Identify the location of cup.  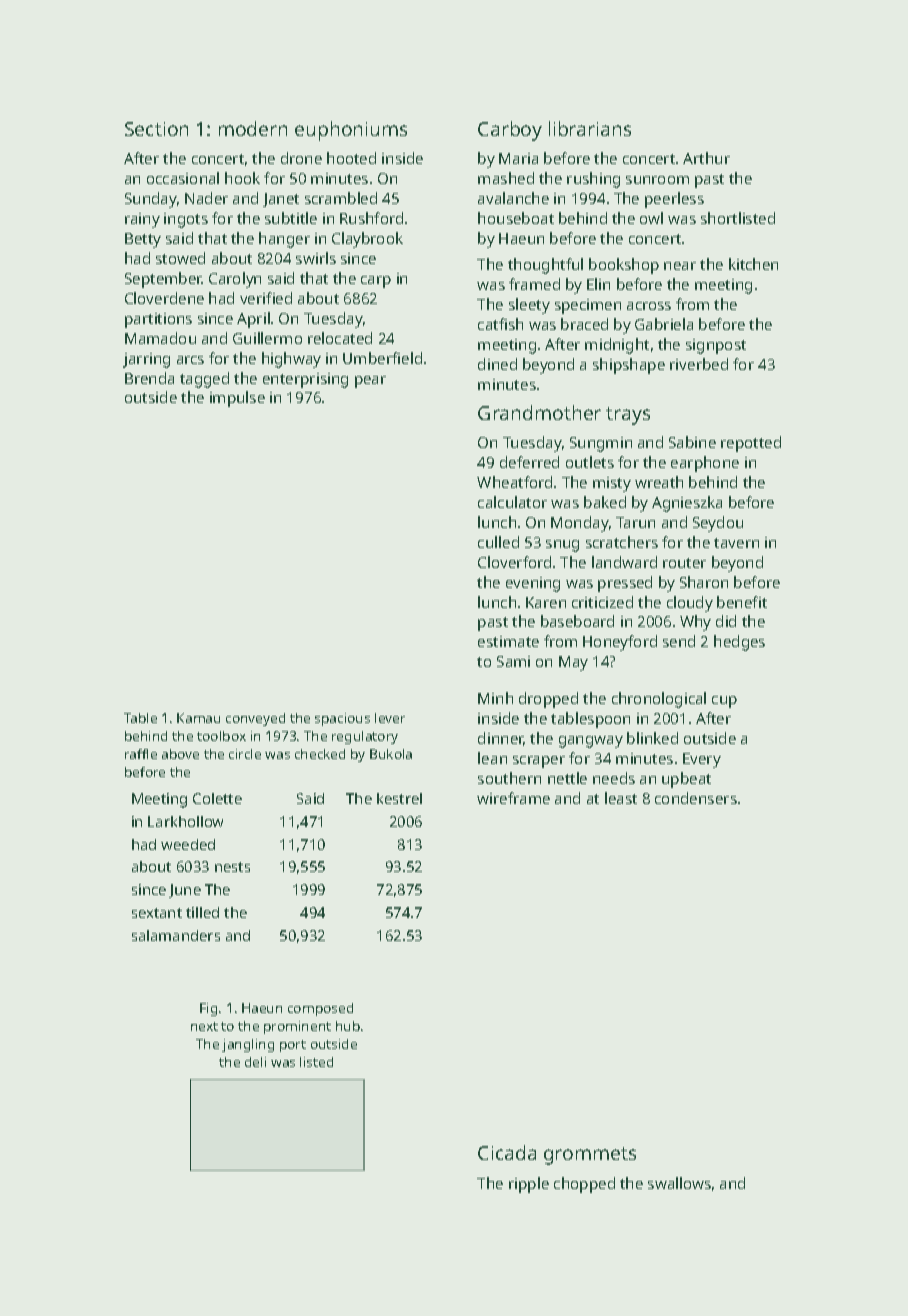
(724, 702).
